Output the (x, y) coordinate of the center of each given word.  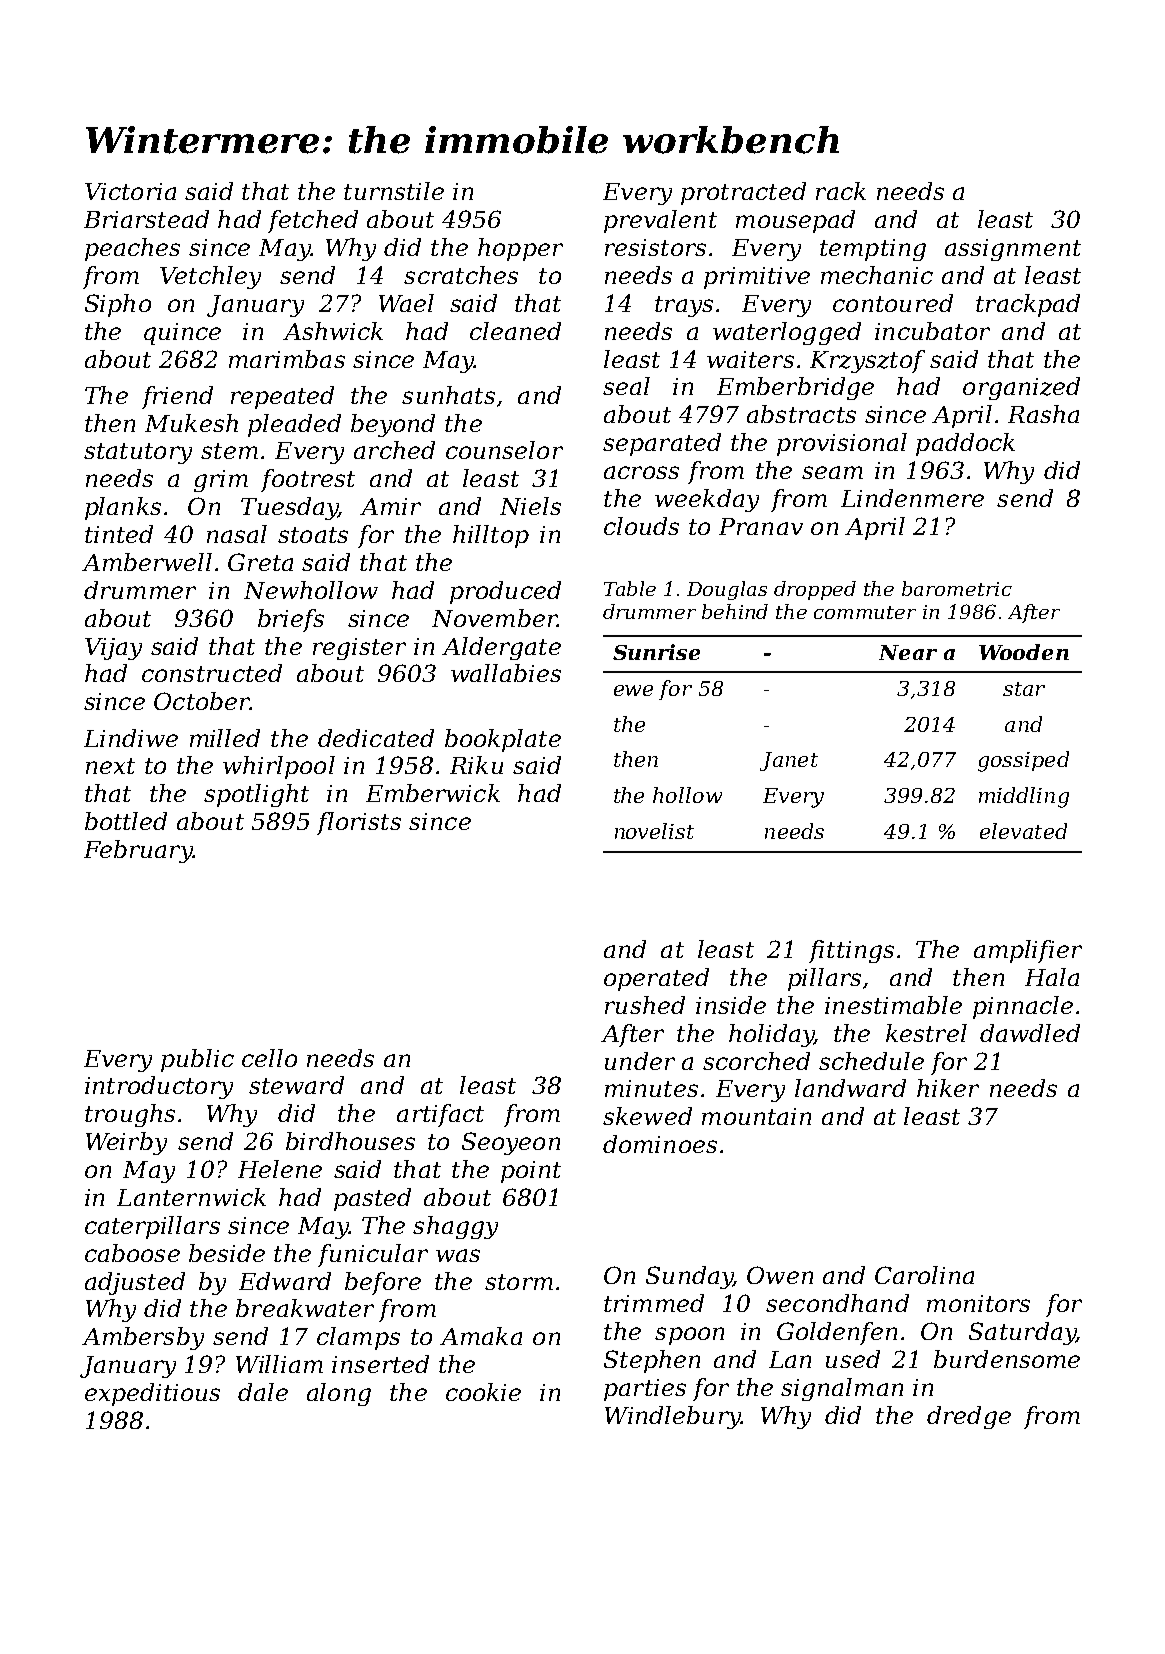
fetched (313, 221)
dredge (969, 1417)
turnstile (394, 191)
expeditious (152, 1394)
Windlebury (673, 1417)
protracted (743, 193)
